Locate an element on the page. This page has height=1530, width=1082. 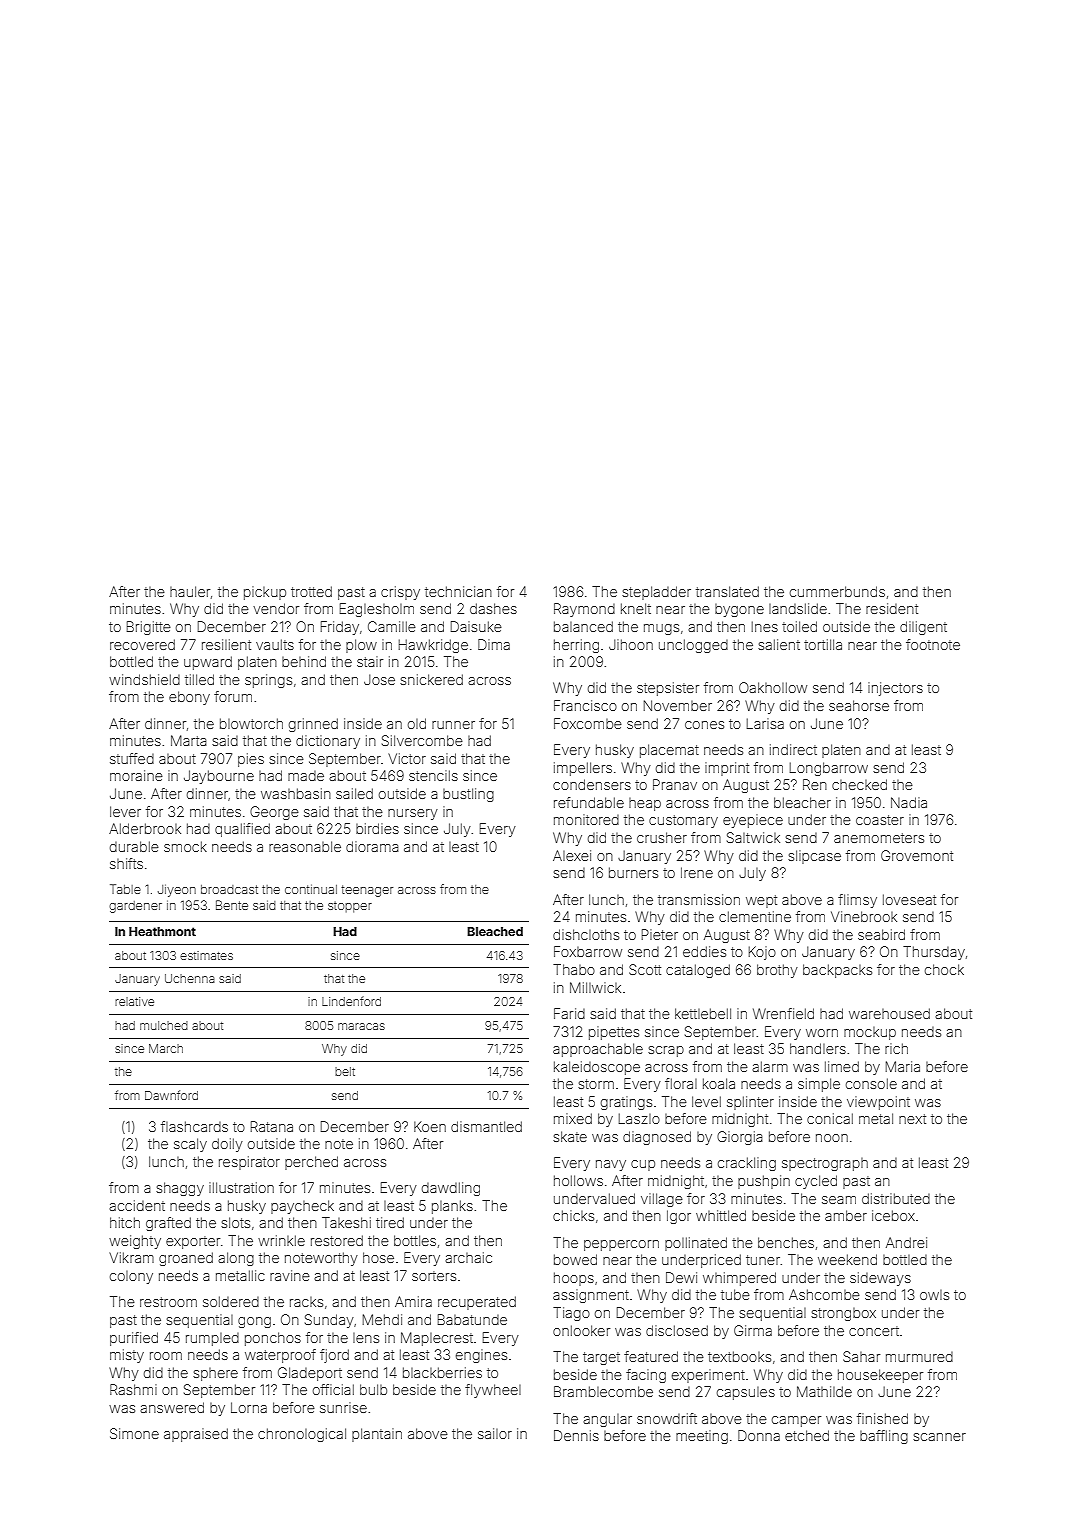
imprint is located at coordinates (727, 769).
